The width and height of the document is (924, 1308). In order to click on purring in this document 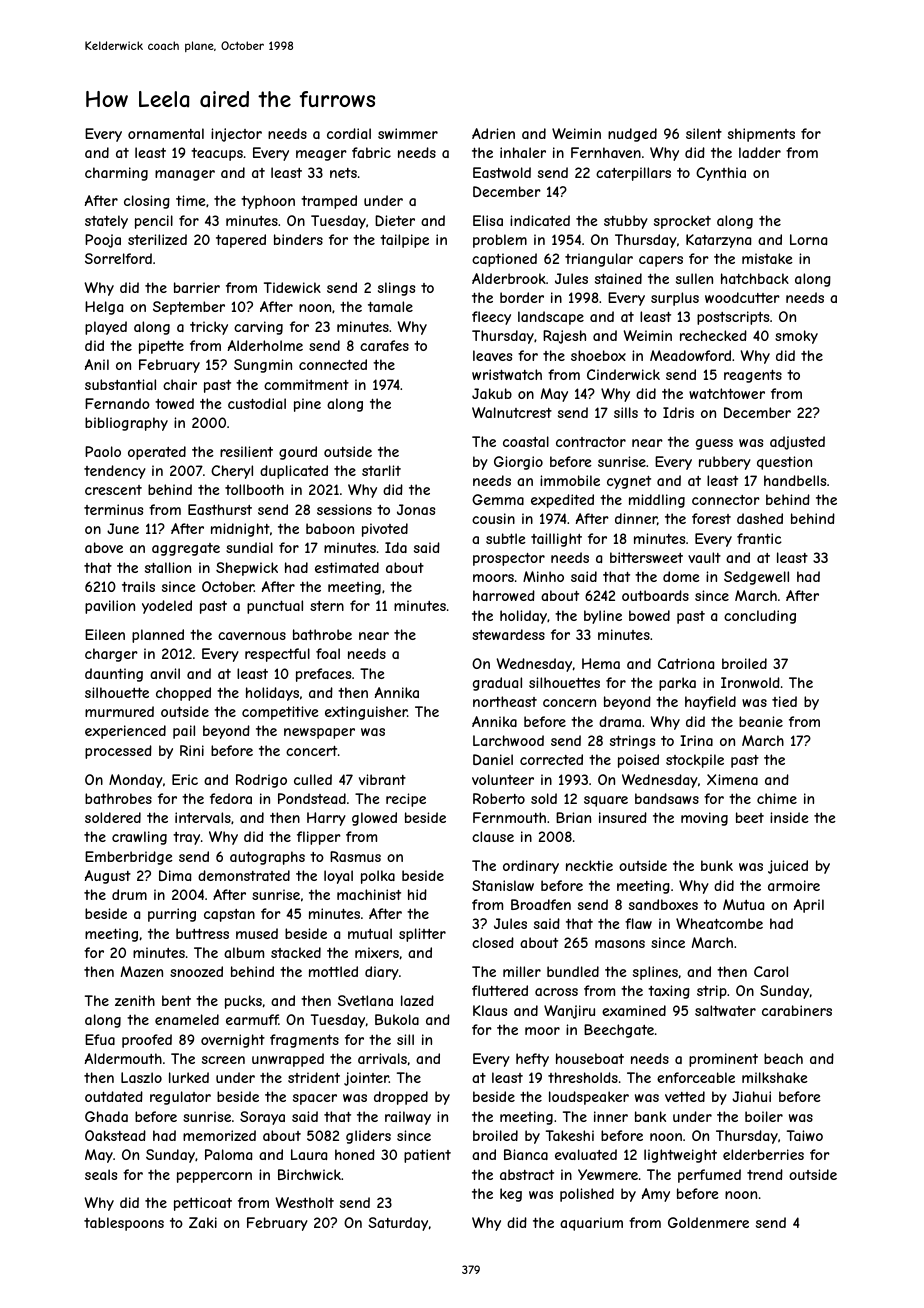, I will do `click(172, 915)`.
